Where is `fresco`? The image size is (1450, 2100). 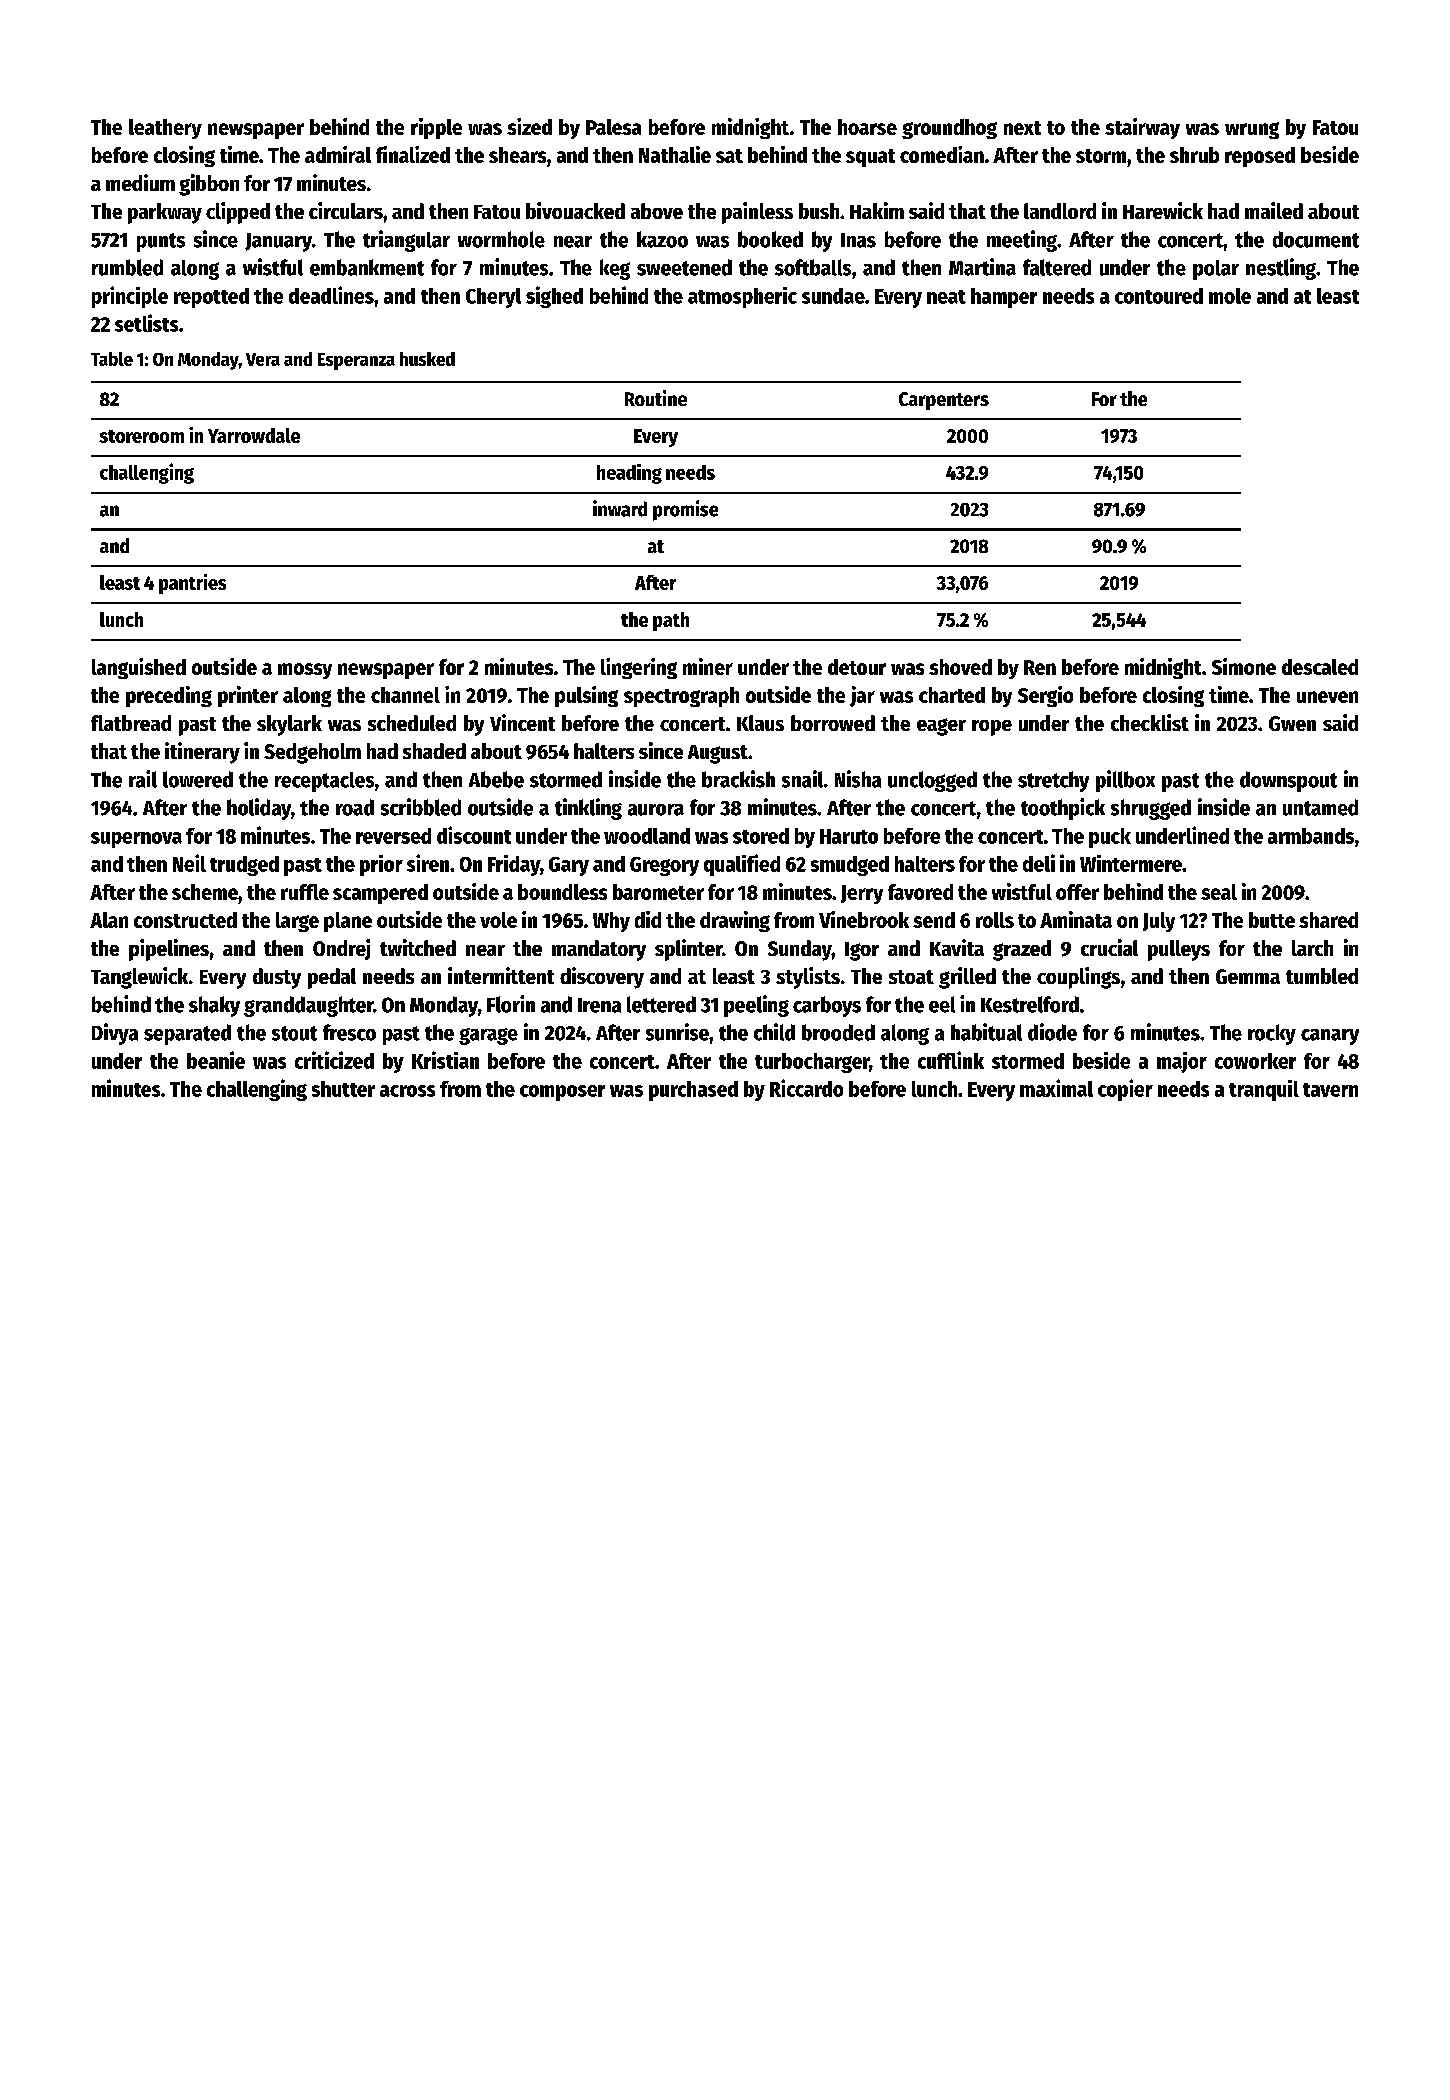
fresco is located at coordinates (349, 1032).
